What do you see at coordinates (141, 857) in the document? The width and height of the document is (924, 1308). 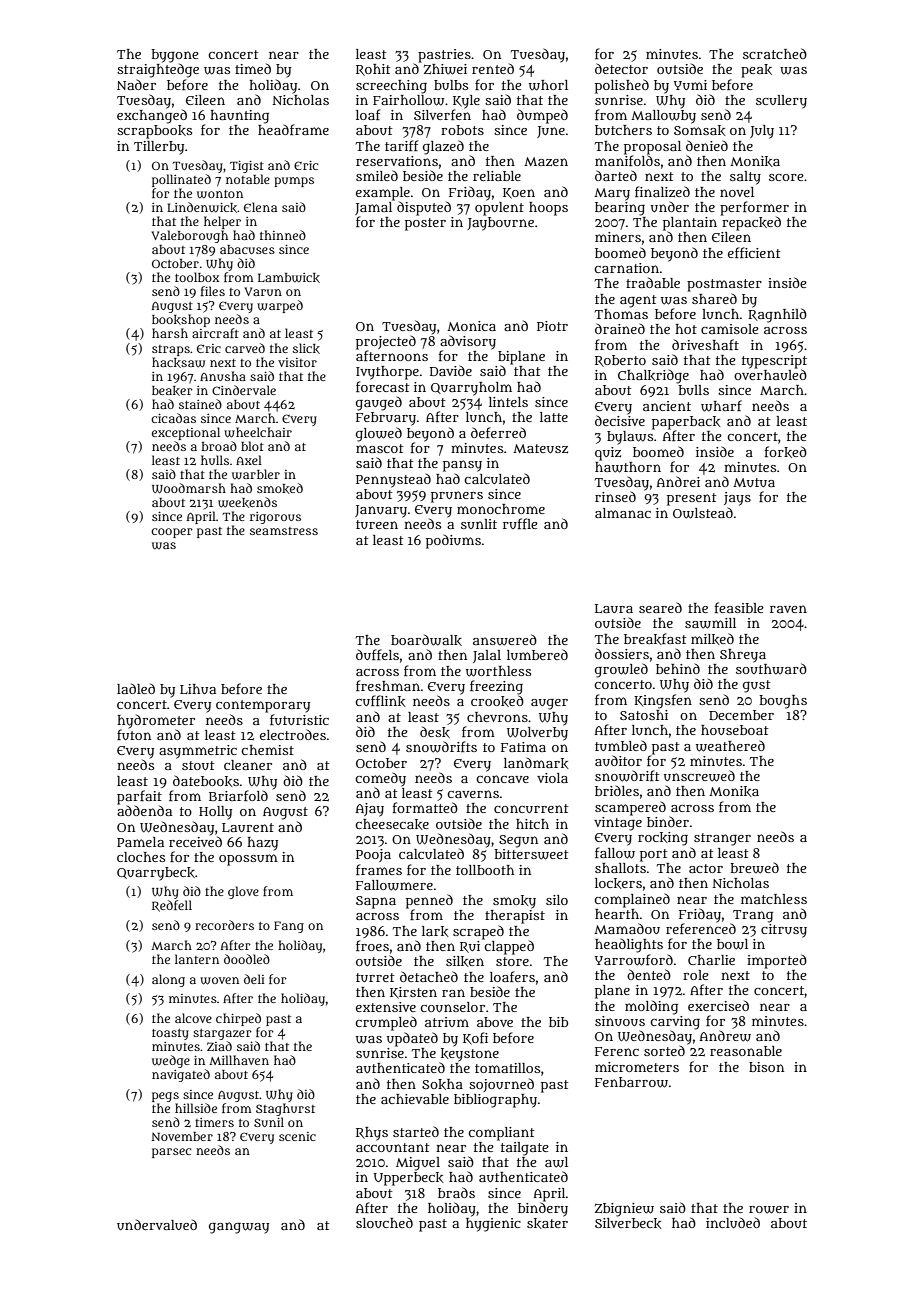 I see `cloches` at bounding box center [141, 857].
